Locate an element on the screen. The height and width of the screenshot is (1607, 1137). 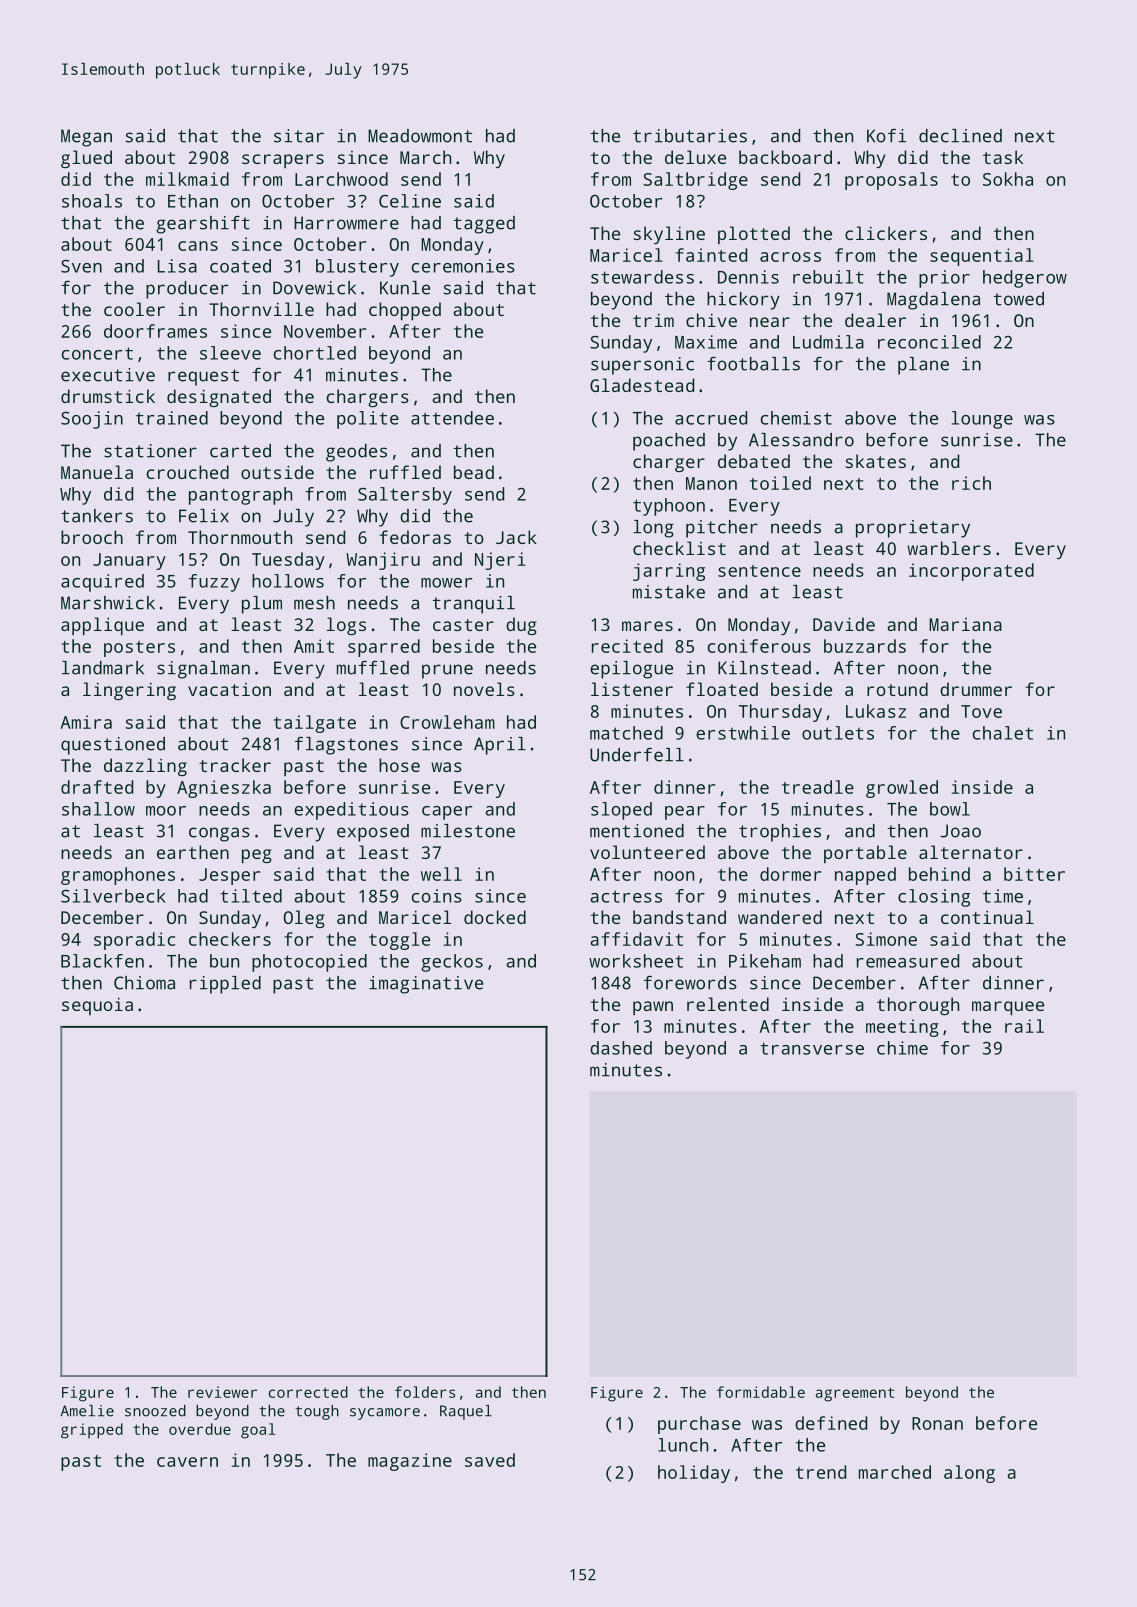
tributaries is located at coordinates (690, 136).
